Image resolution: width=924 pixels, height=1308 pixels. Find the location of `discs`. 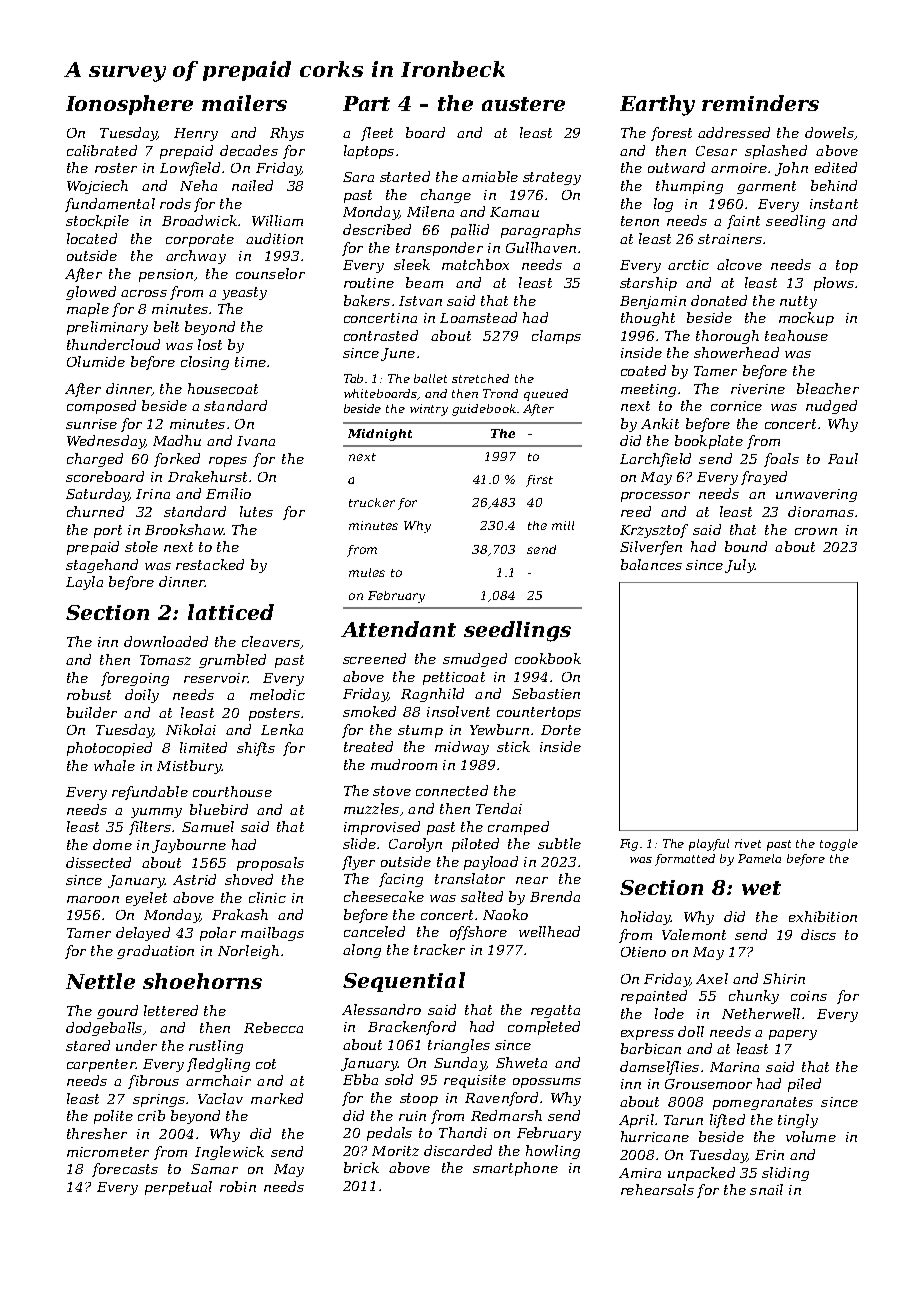

discs is located at coordinates (818, 934).
